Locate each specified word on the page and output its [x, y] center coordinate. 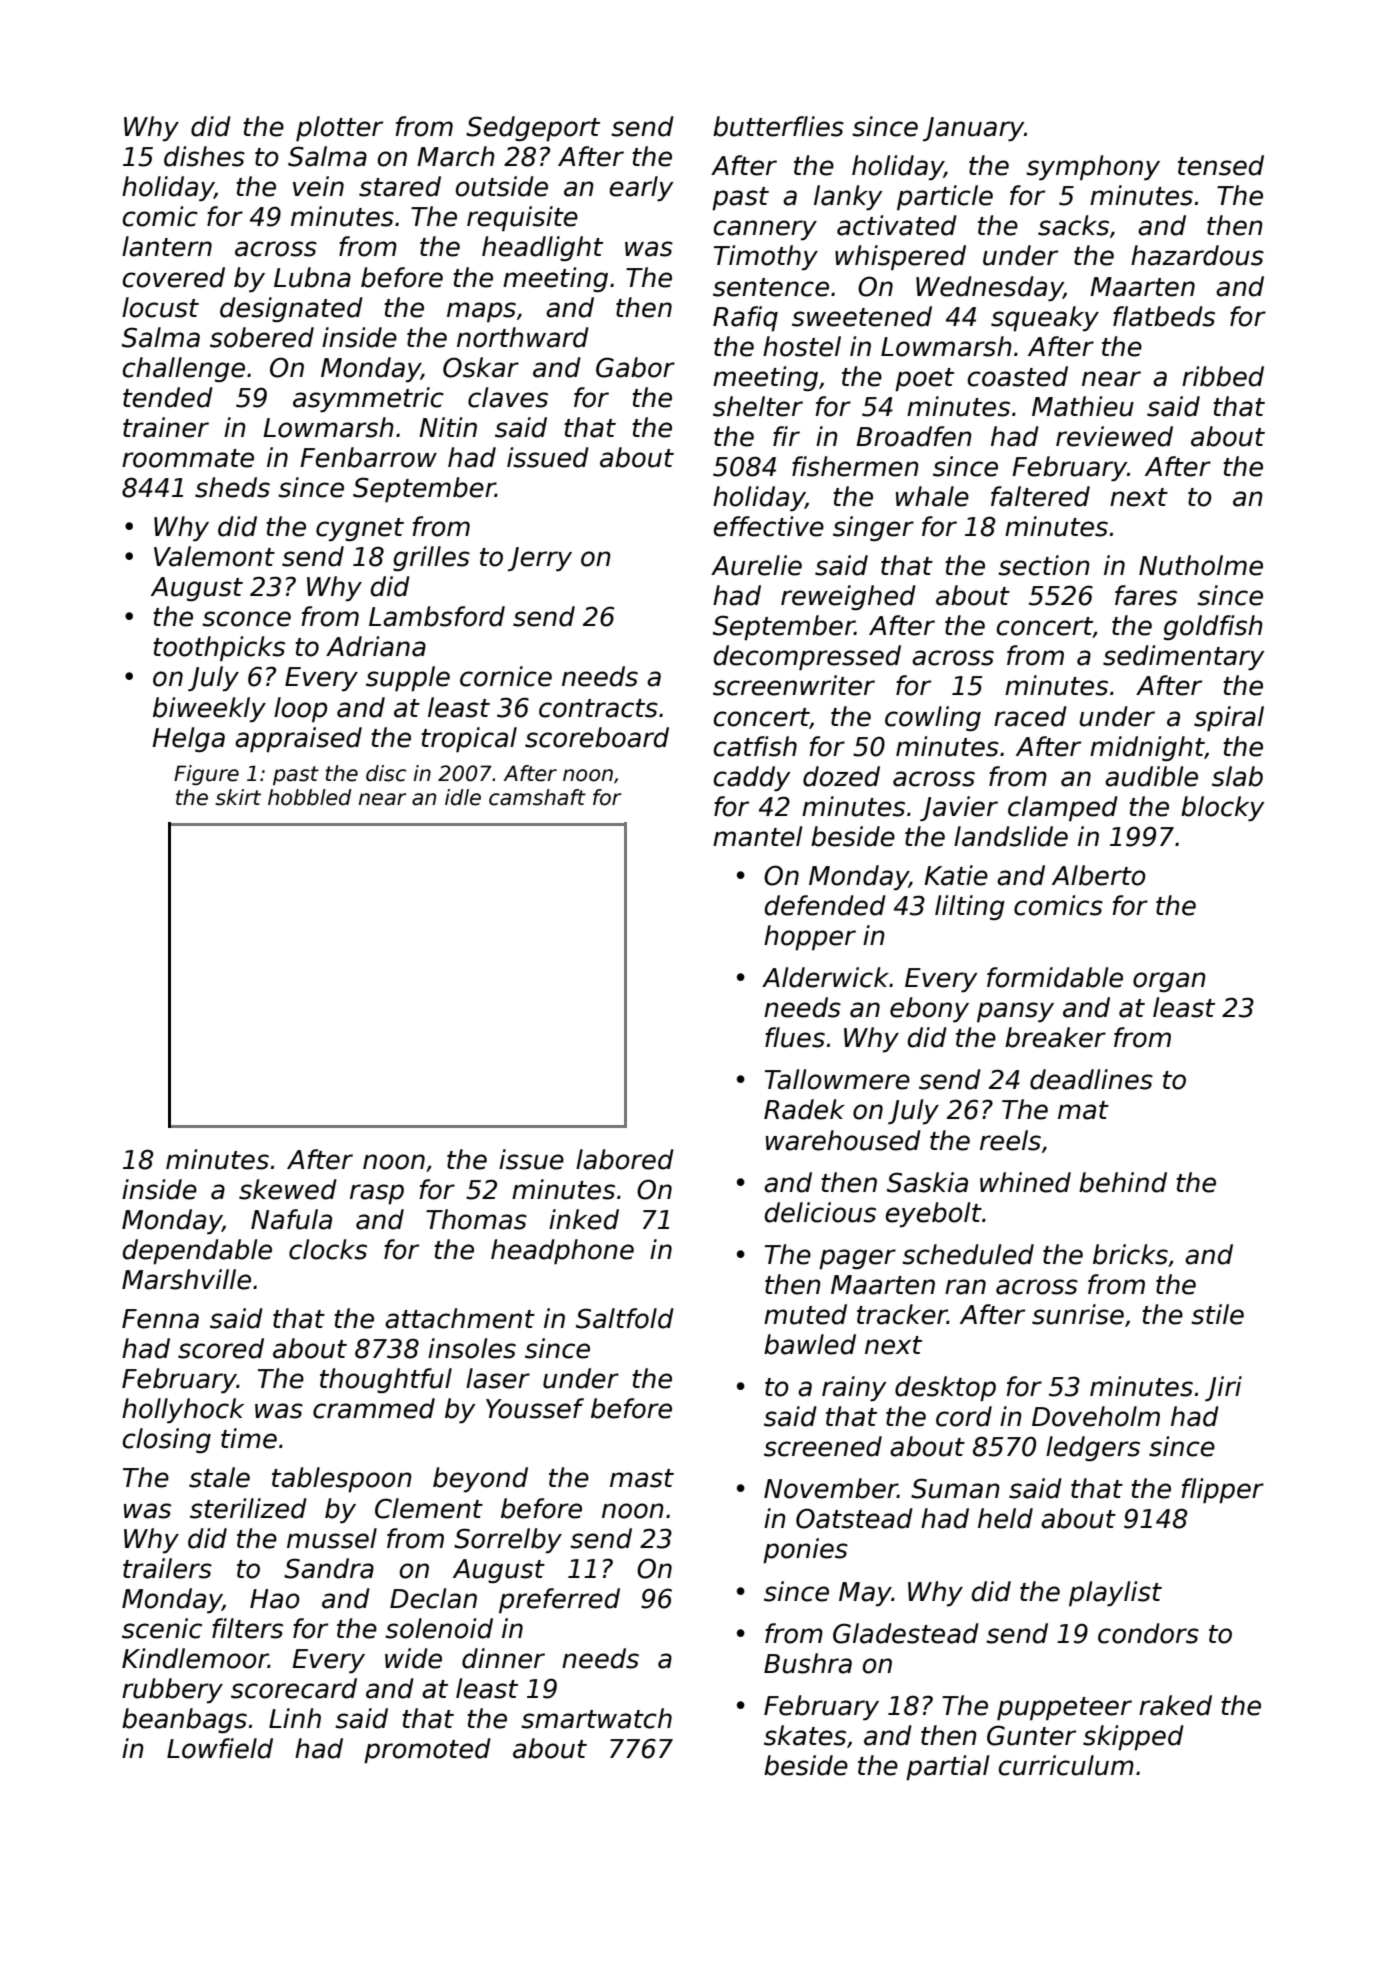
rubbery [172, 1690]
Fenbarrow [368, 457]
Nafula [291, 1219]
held [1005, 1518]
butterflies [778, 126]
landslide [1011, 836]
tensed [1221, 165]
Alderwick [825, 977]
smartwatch [596, 1718]
